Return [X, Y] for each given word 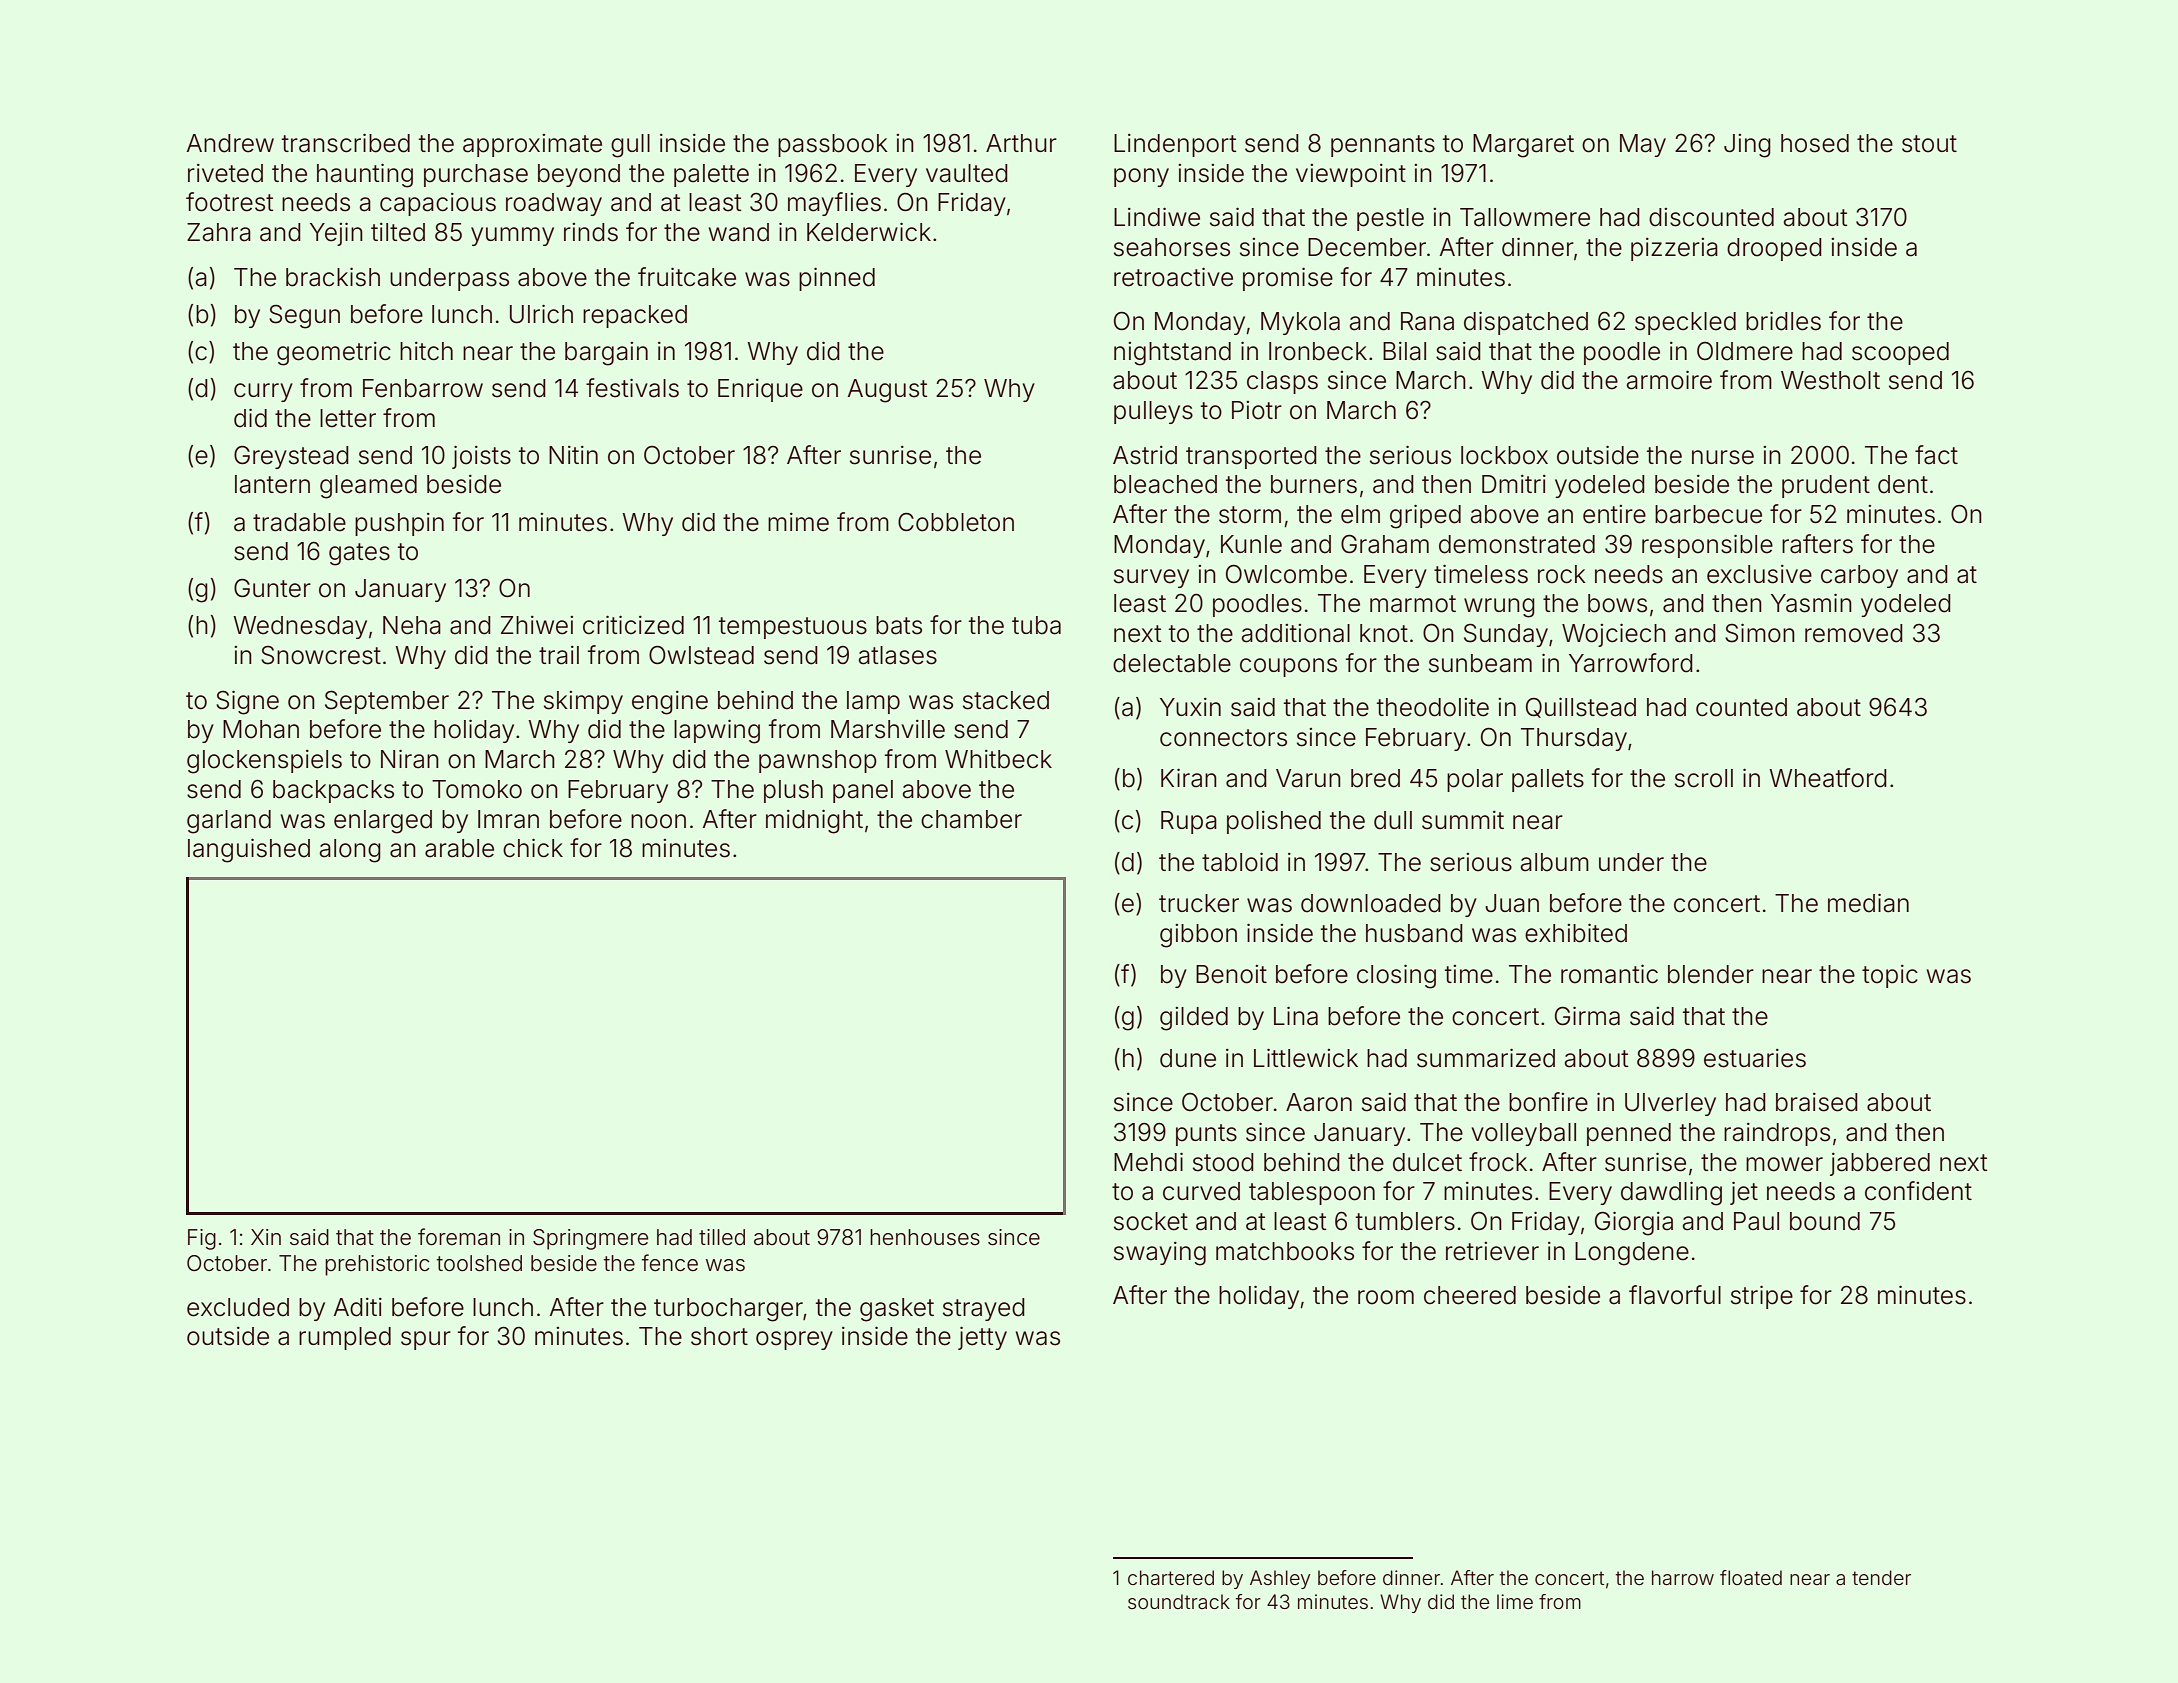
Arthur [1021, 143]
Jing [1747, 146]
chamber [971, 819]
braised [1817, 1102]
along [350, 851]
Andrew [230, 143]
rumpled [345, 1338]
